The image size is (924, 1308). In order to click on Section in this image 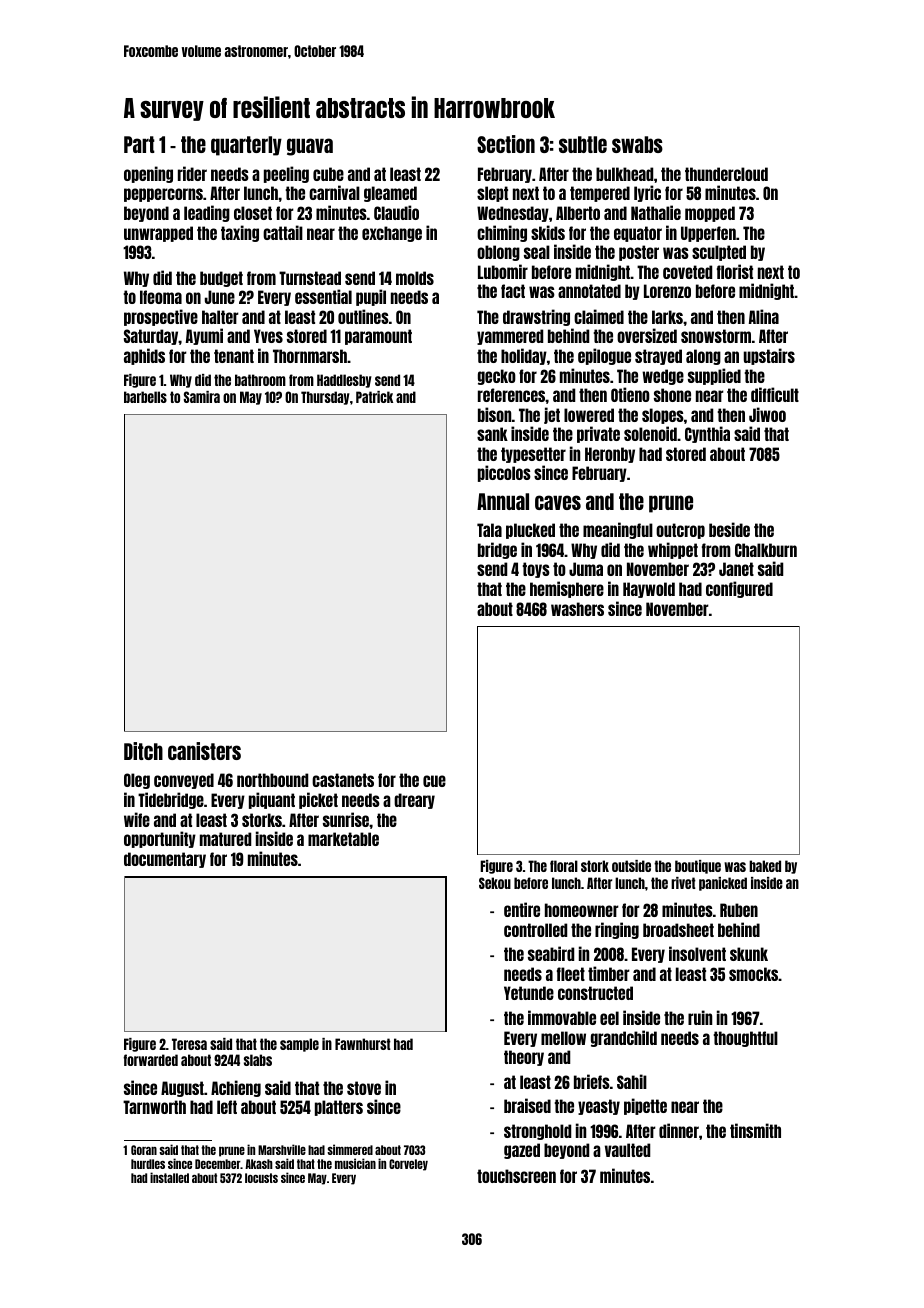, I will do `click(506, 144)`.
